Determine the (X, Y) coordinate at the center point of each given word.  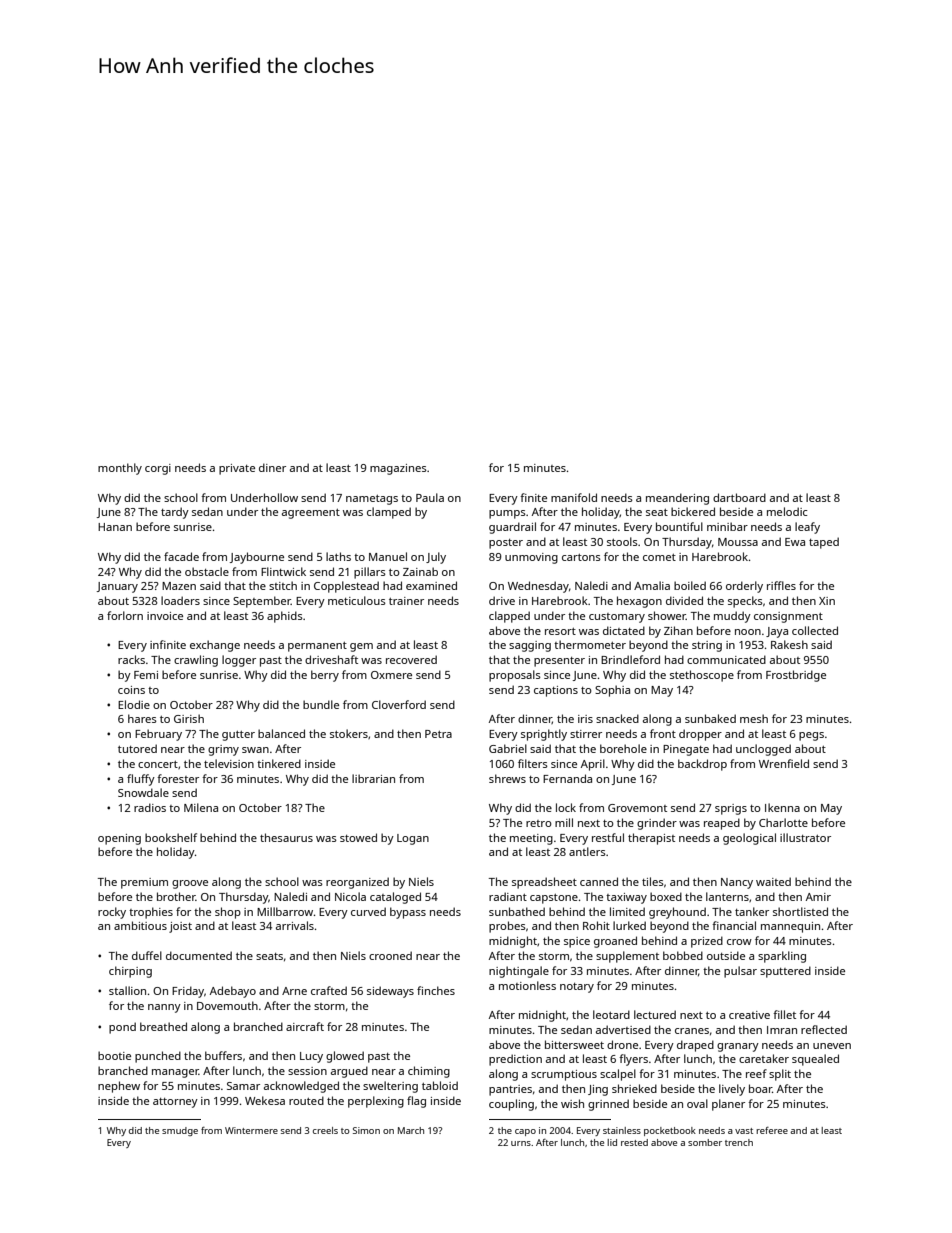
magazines (398, 469)
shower (667, 615)
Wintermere (251, 1130)
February (158, 735)
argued (349, 1072)
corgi (158, 469)
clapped (509, 617)
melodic (787, 511)
